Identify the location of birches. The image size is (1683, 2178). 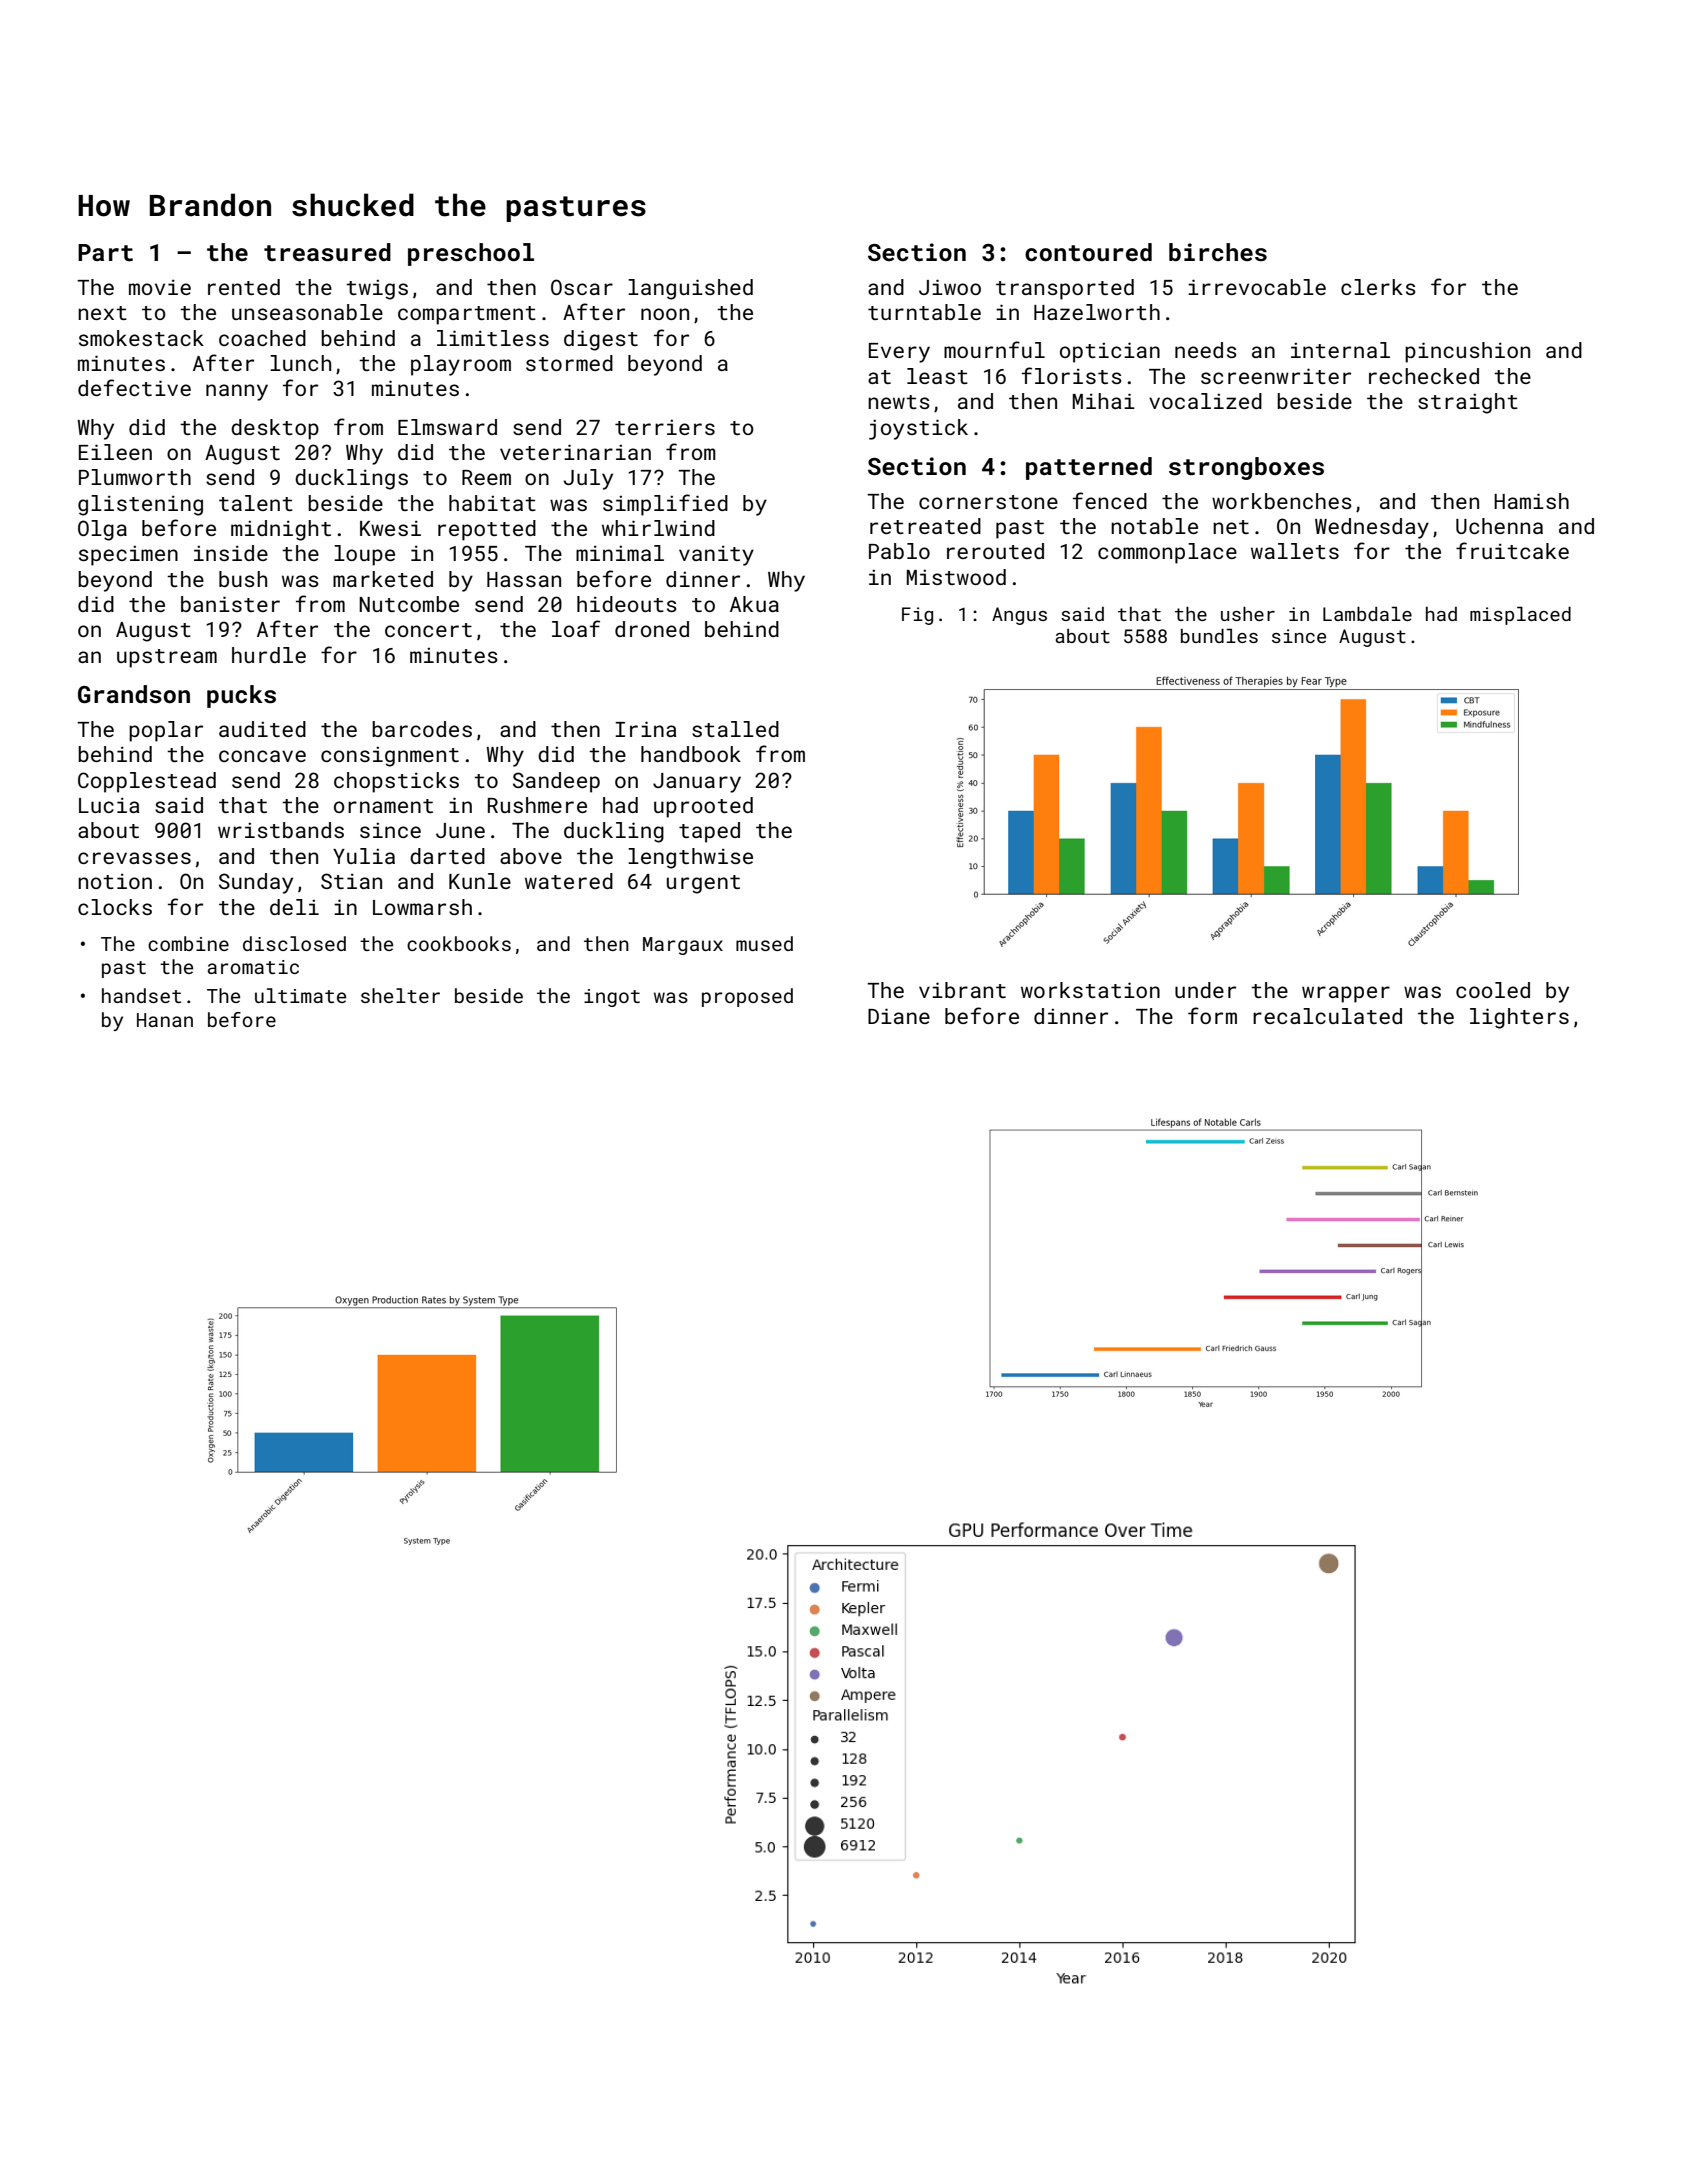
(1218, 252).
